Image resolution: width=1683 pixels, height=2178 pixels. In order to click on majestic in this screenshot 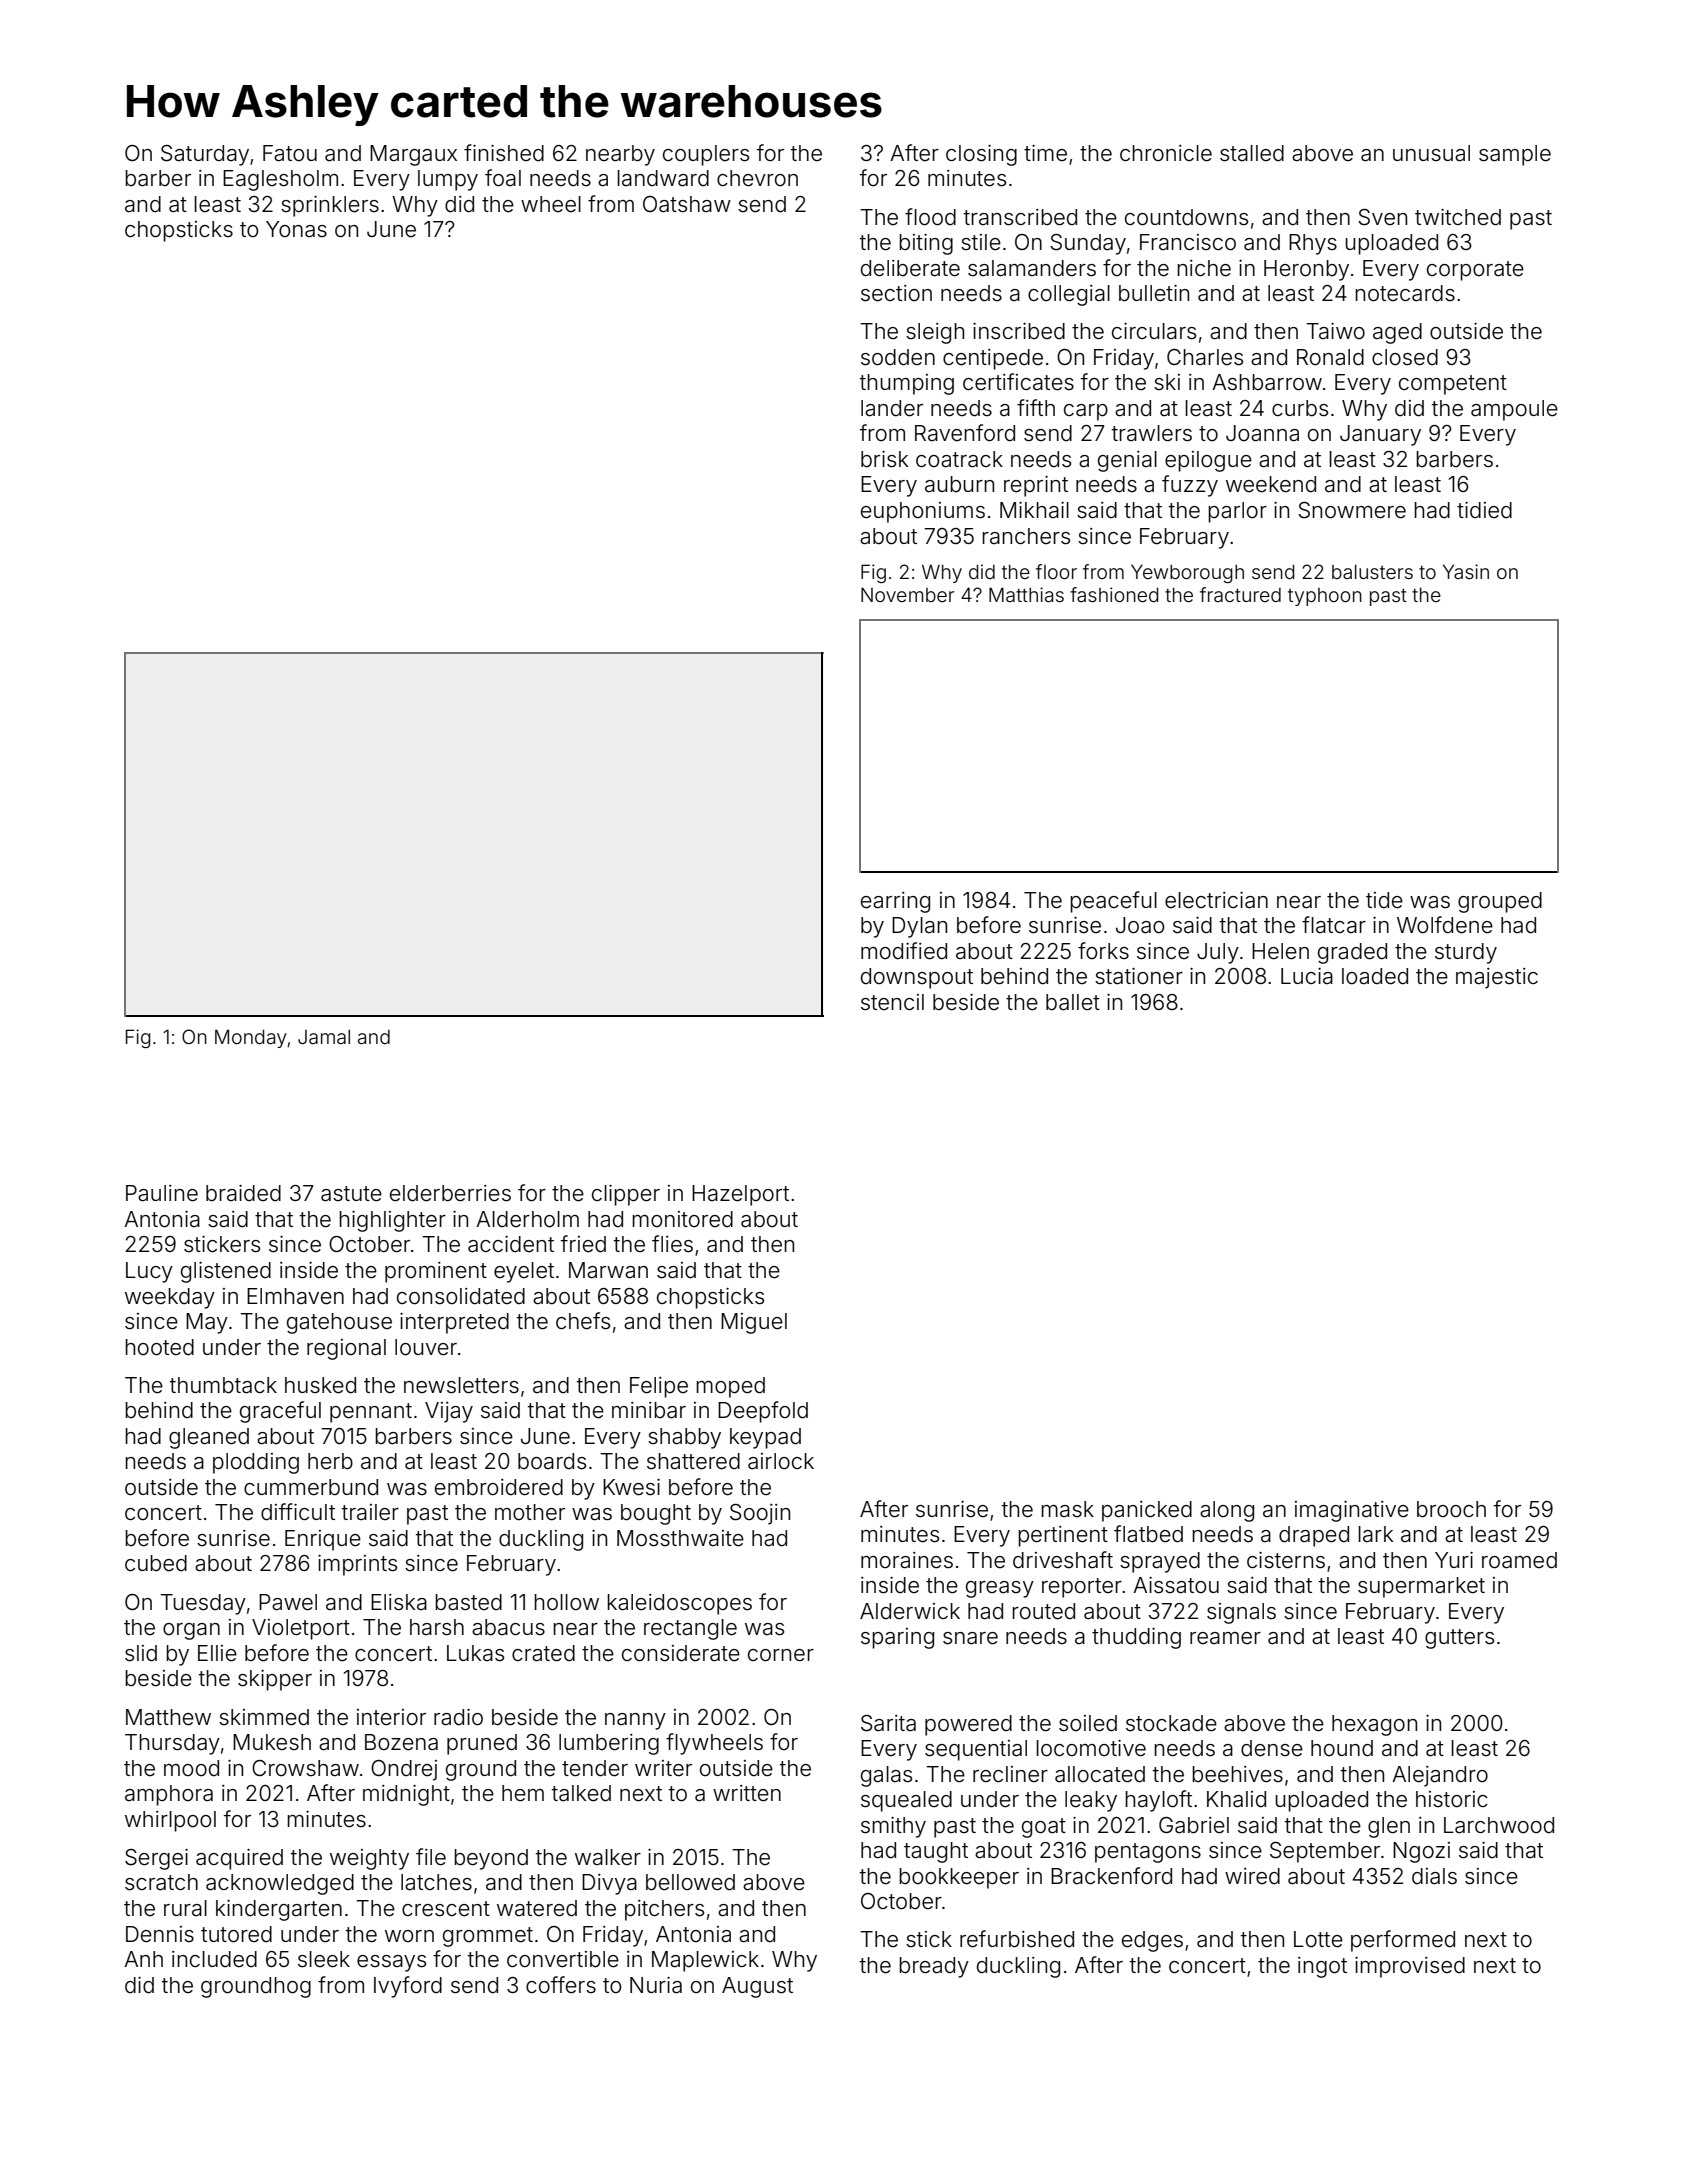, I will do `click(1497, 978)`.
